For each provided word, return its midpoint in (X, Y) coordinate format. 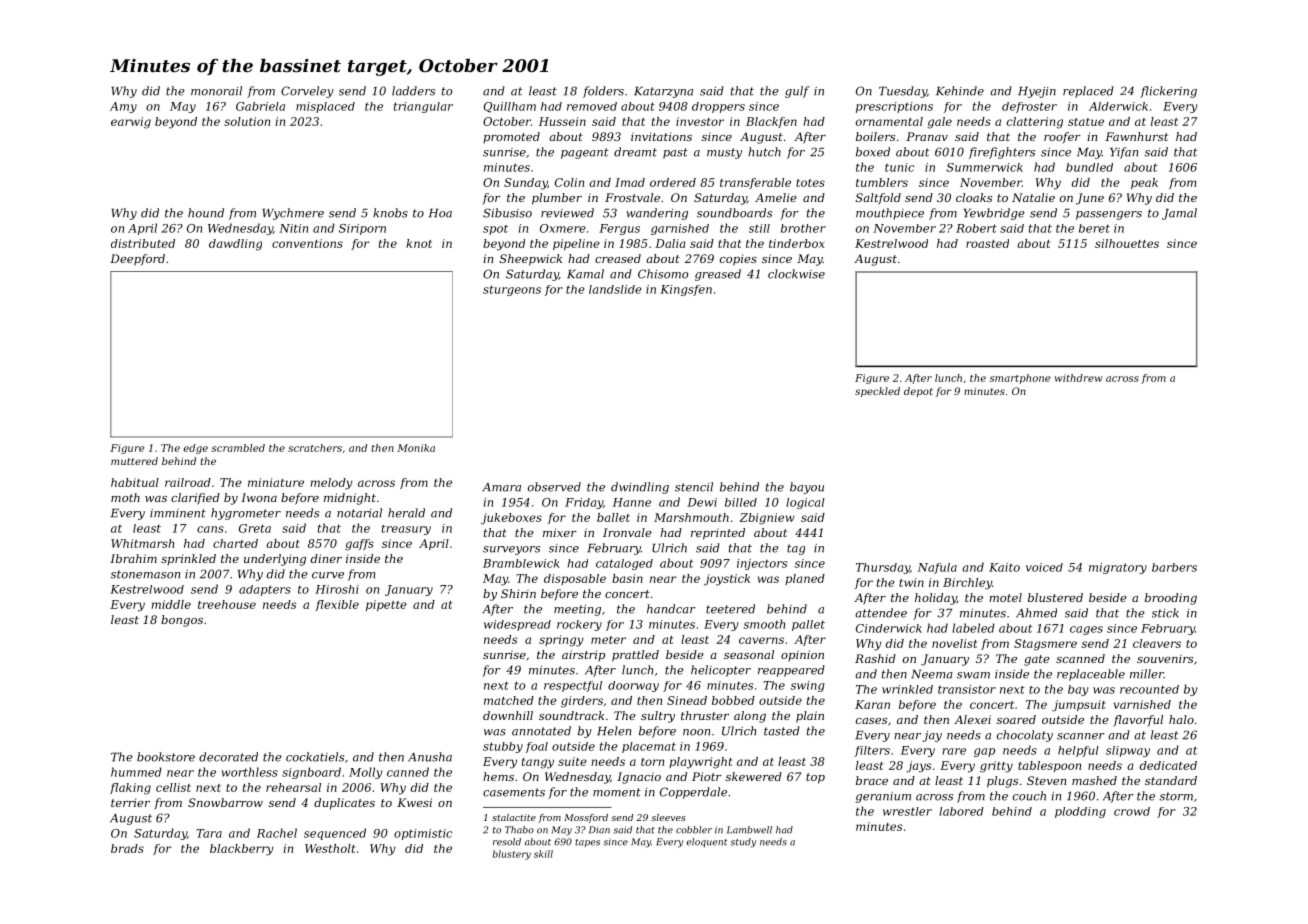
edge (195, 449)
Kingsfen (686, 290)
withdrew (1078, 378)
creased (618, 258)
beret (1094, 228)
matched (509, 700)
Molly (366, 773)
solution (247, 121)
